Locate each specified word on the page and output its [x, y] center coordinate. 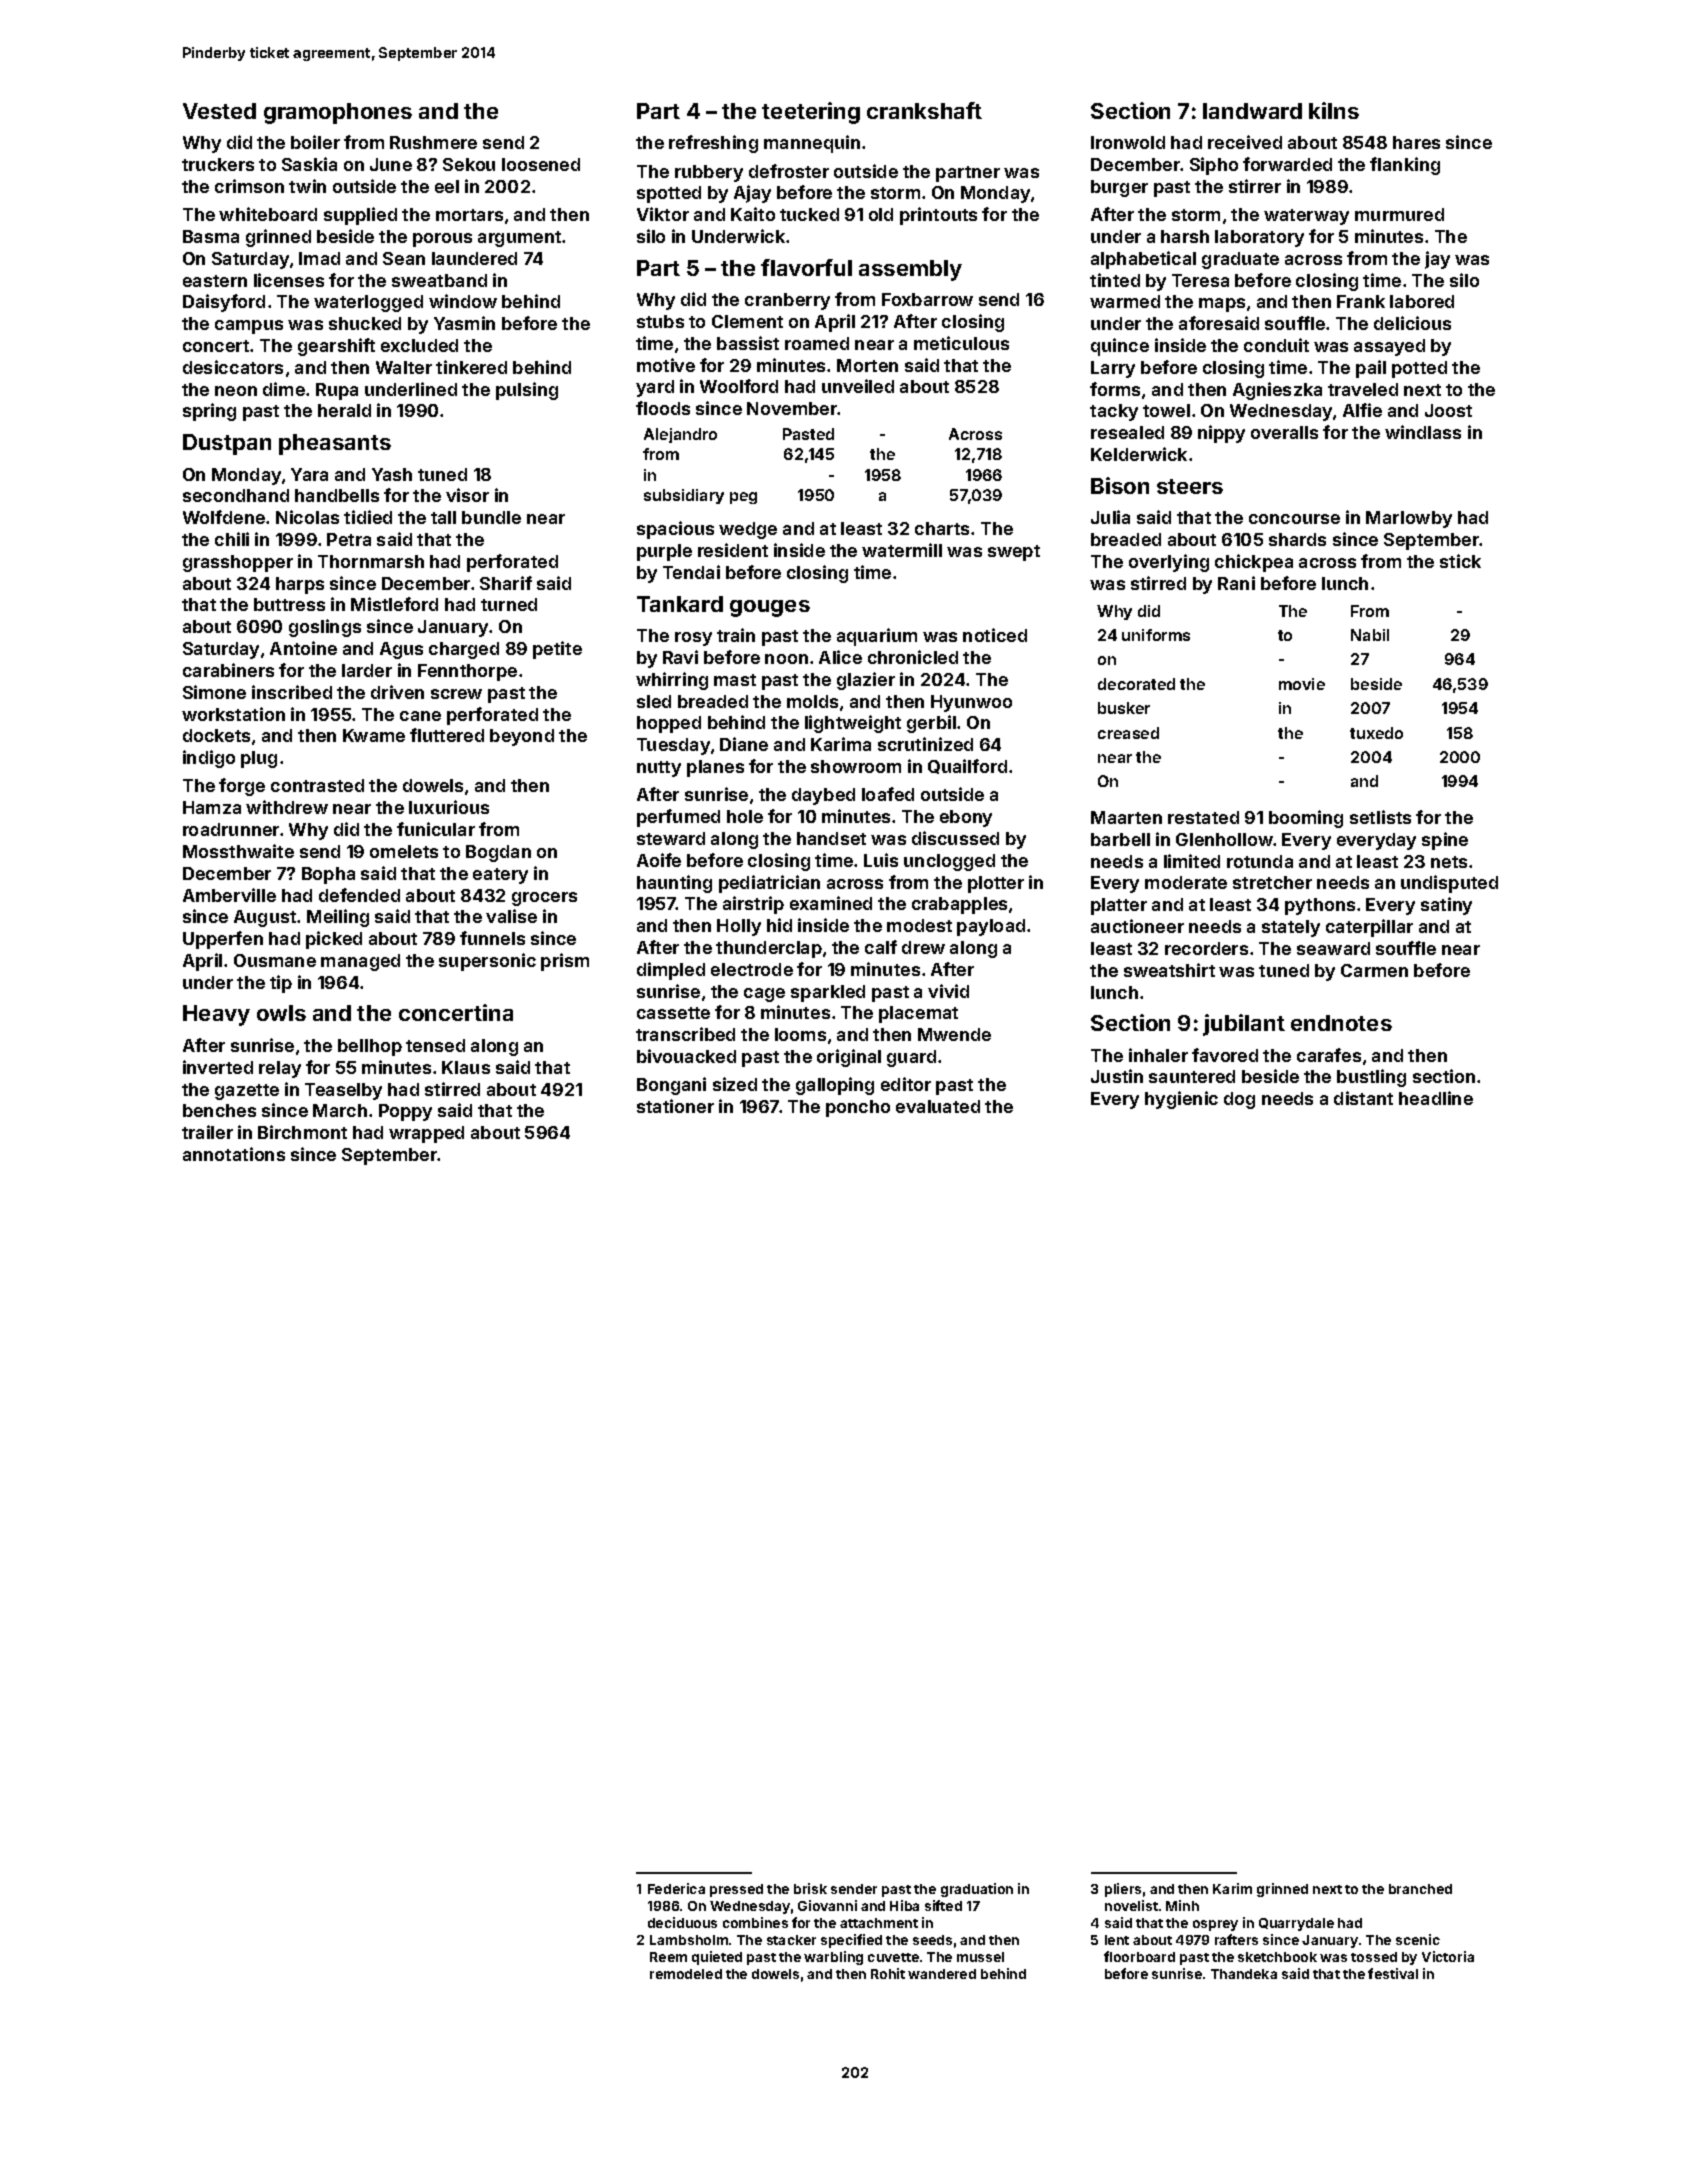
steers [1190, 486]
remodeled [686, 1974]
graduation [977, 1890]
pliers [1123, 1890]
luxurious [449, 807]
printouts [938, 216]
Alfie [1362, 410]
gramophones [338, 113]
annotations [234, 1154]
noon [786, 659]
